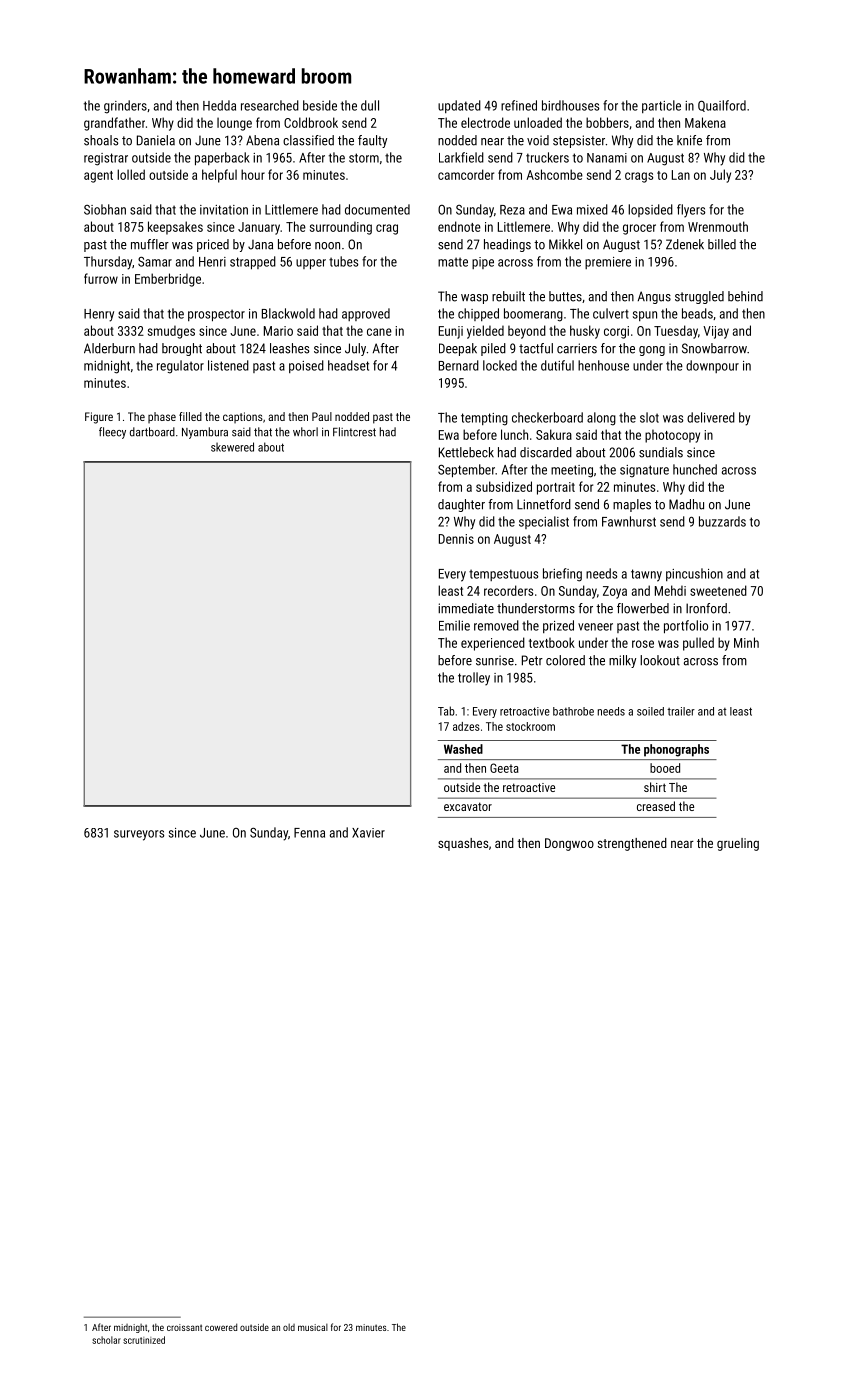 The height and width of the page is (1400, 849). I want to click on creased, so click(656, 806).
